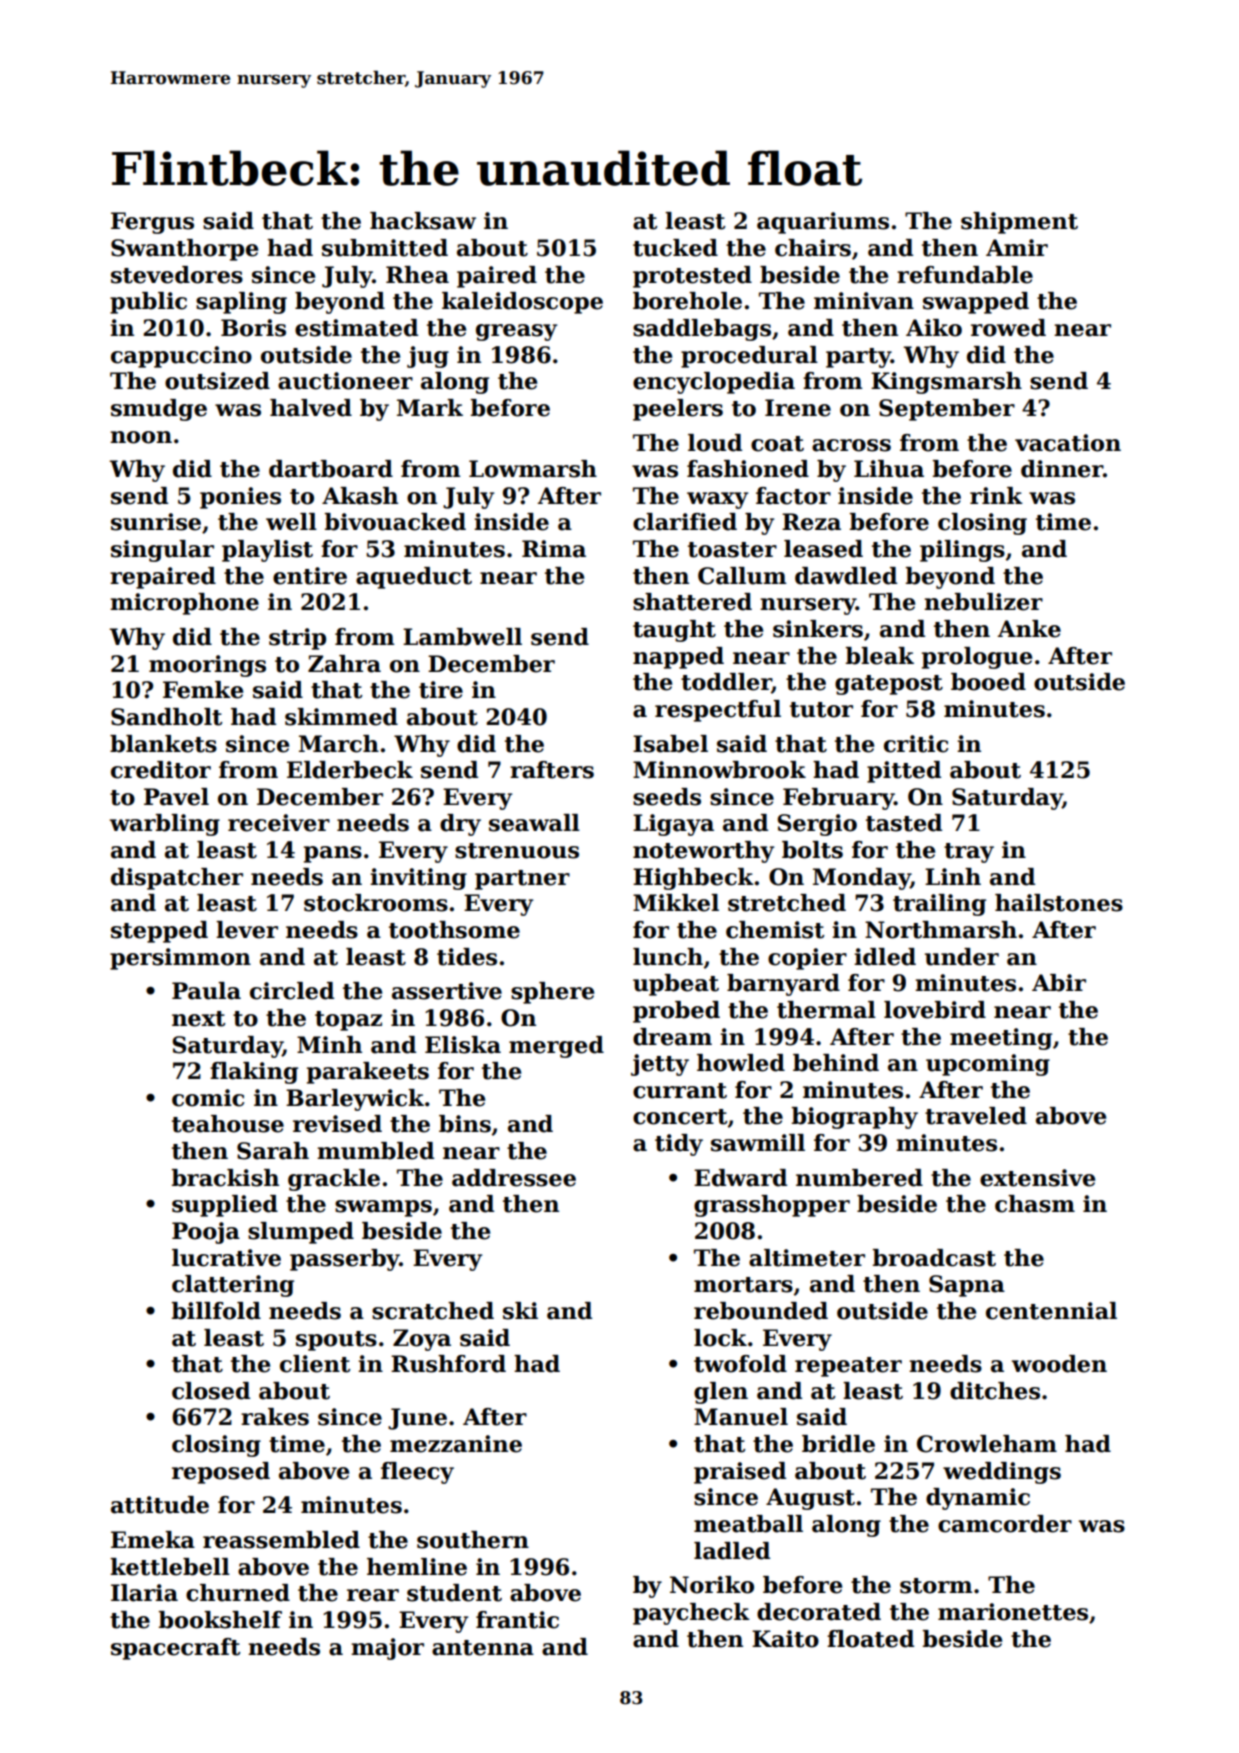  Describe the element at coordinates (717, 500) in the screenshot. I see `waxy` at that location.
